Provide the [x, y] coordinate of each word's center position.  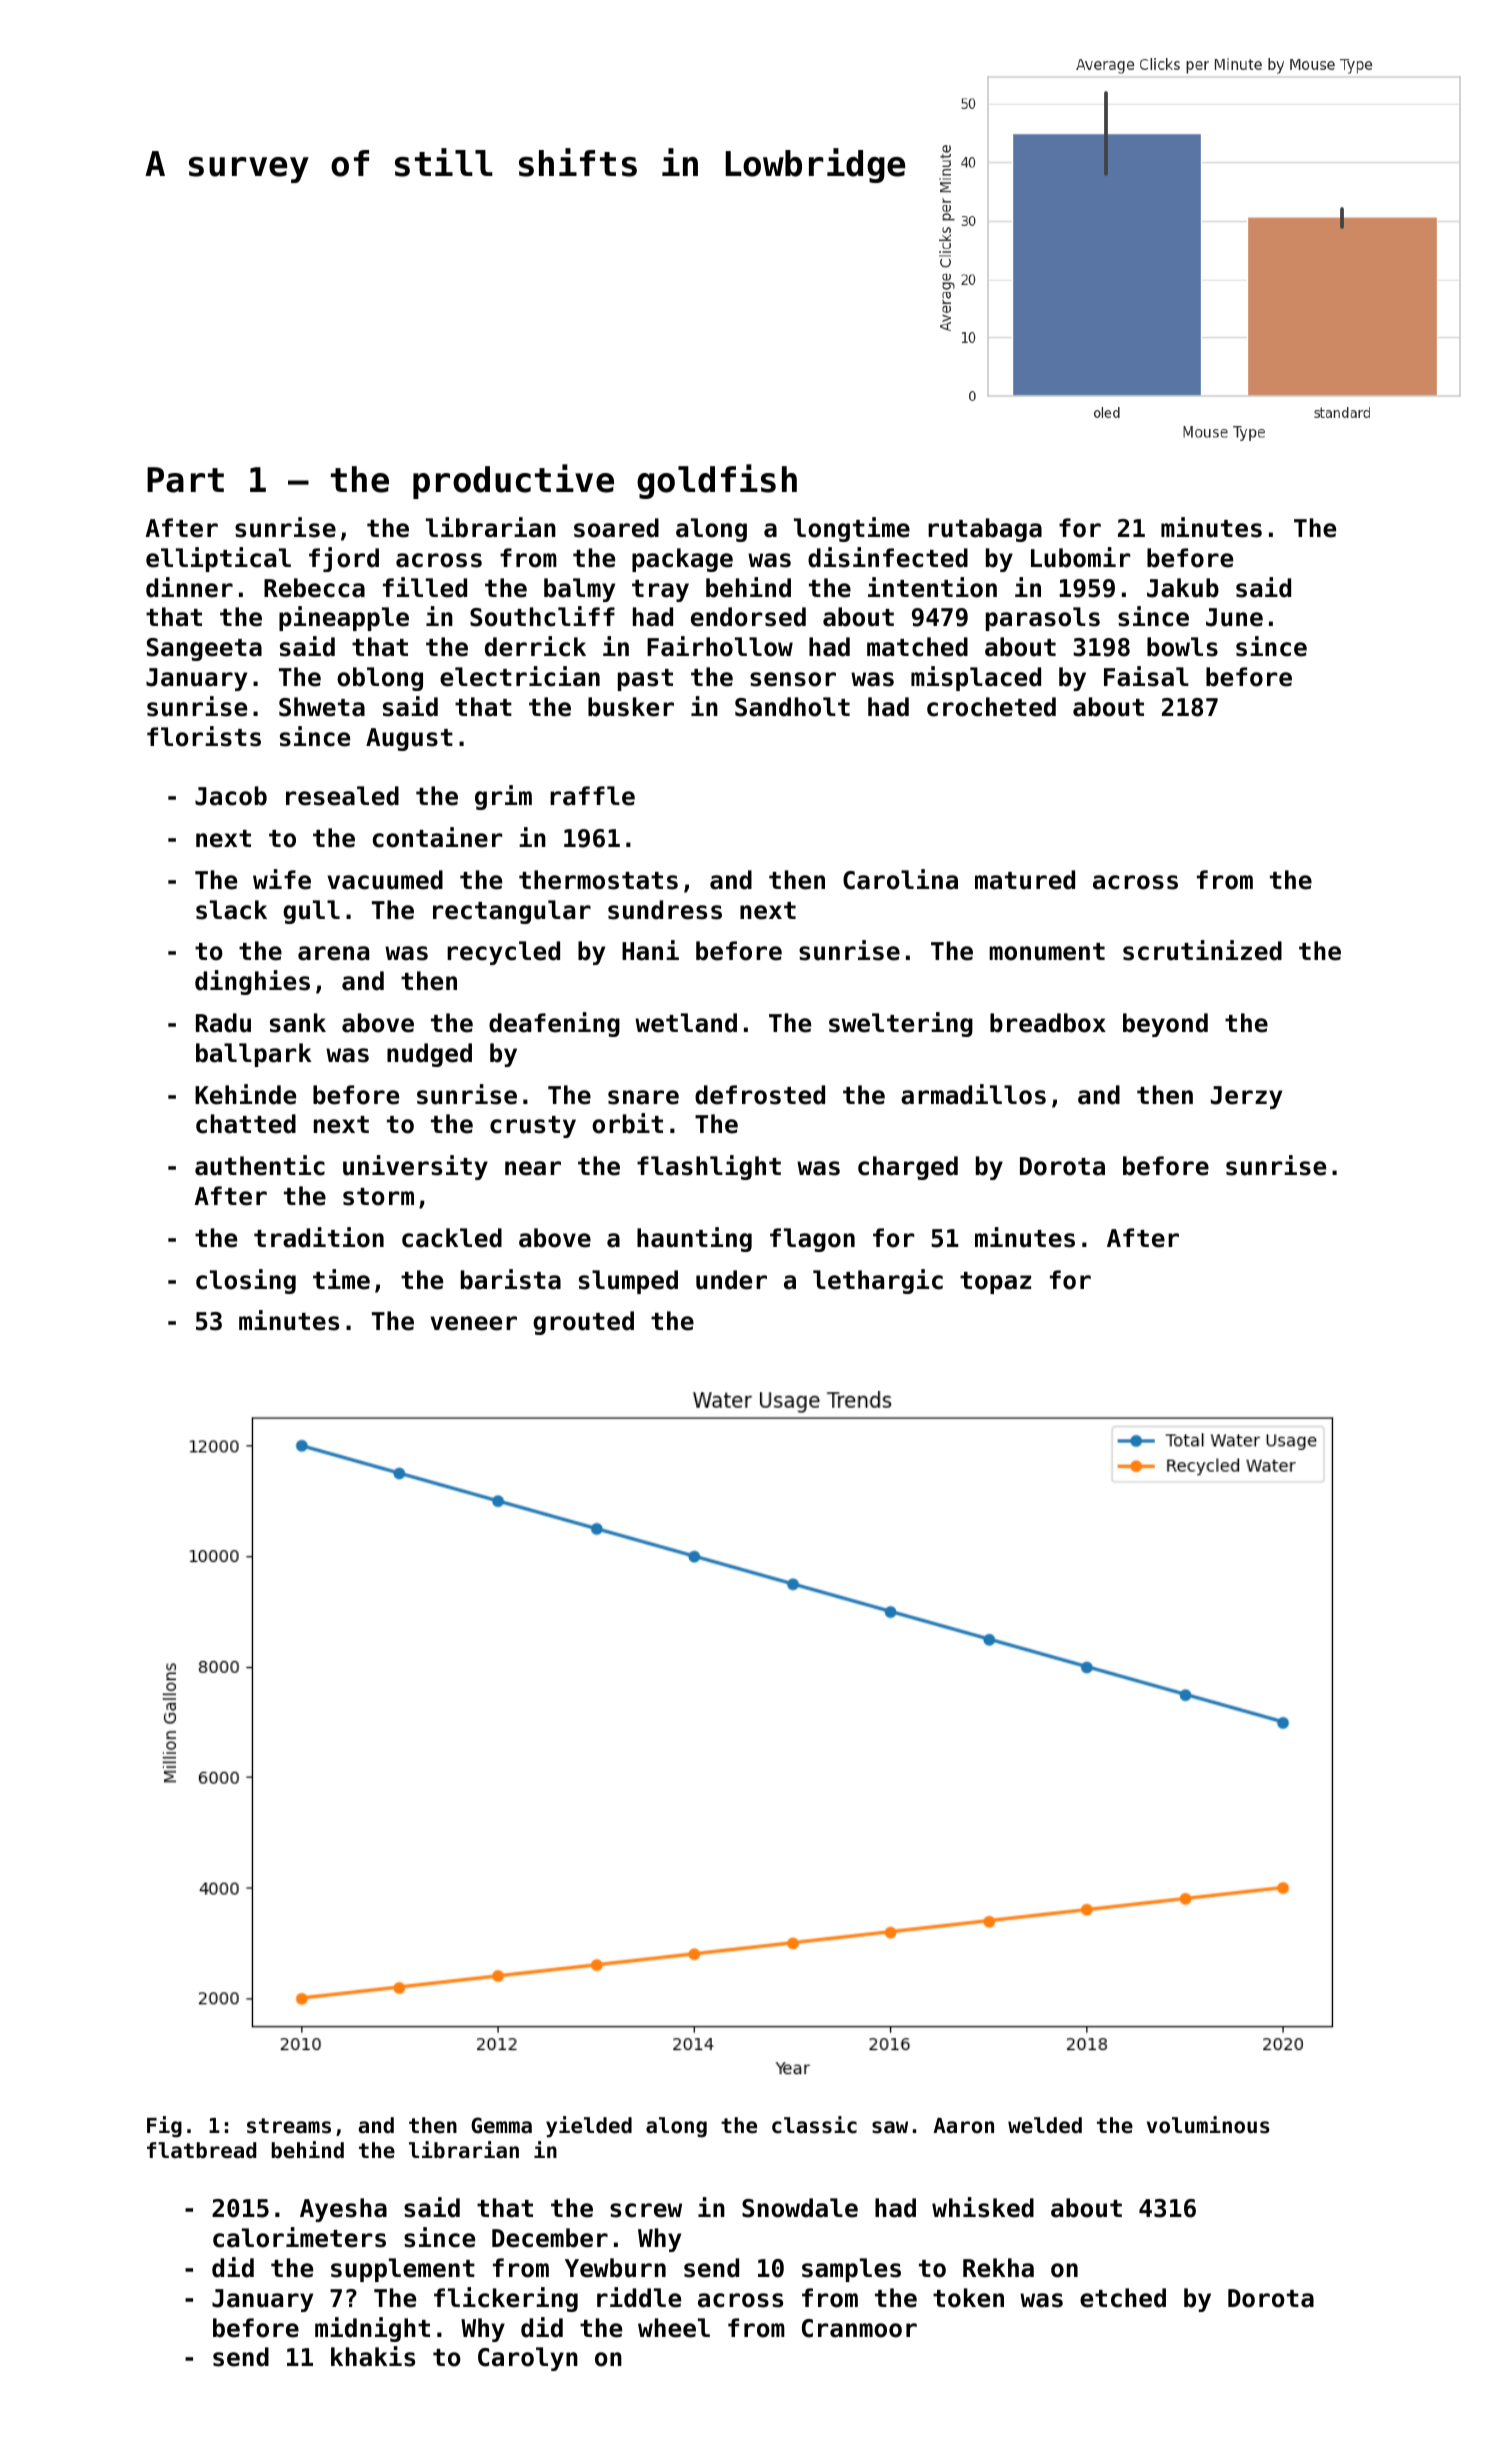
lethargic [878, 1281]
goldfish [717, 481]
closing [246, 1281]
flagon [812, 1240]
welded [1045, 2125]
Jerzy [1246, 1097]
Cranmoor [859, 2328]
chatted [246, 1124]
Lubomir [1080, 557]
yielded [589, 2127]
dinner [189, 587]
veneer [473, 1323]
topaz [995, 1283]
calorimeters [299, 2237]
